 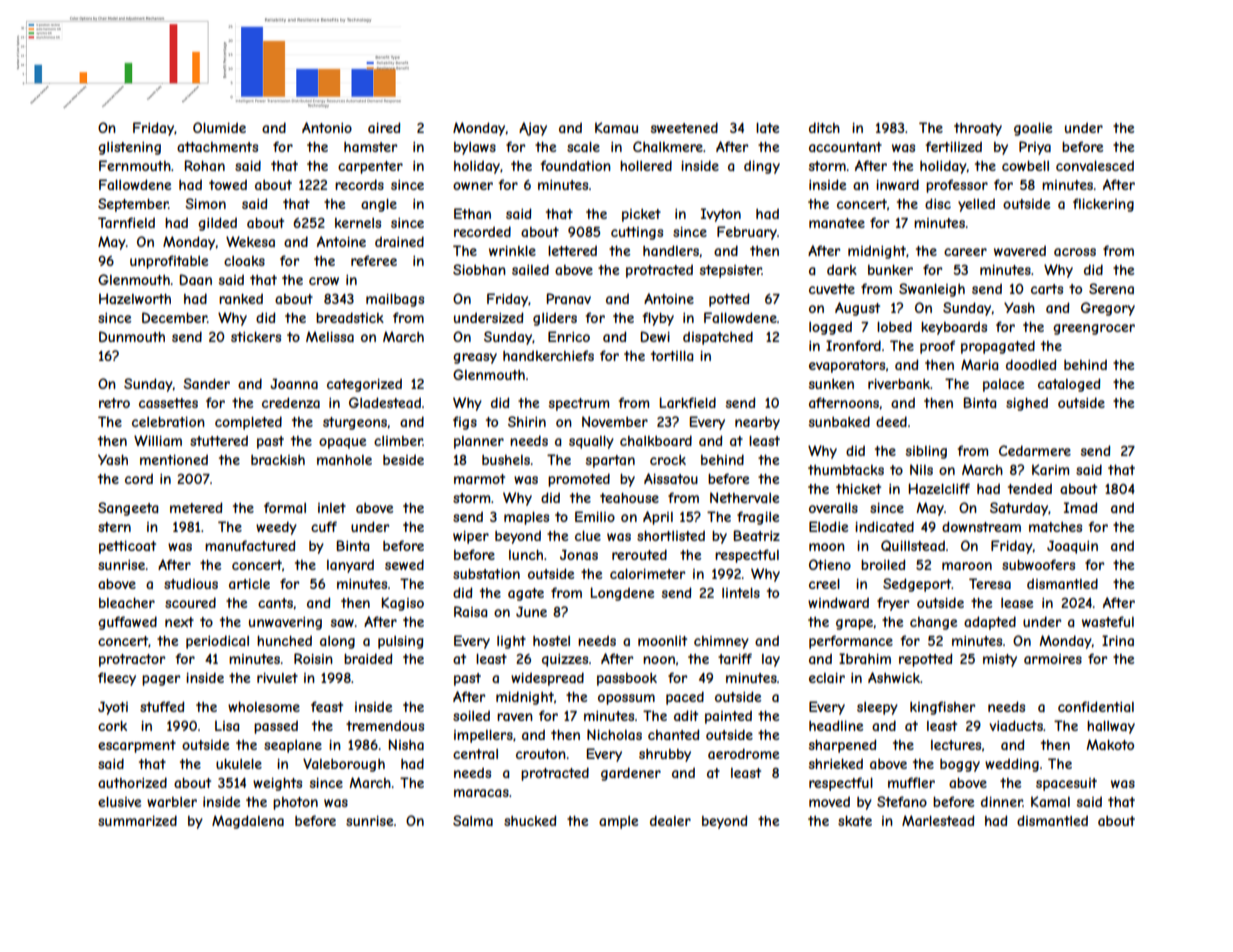 What do you see at coordinates (132, 336) in the page?
I see `Dunmouth` at bounding box center [132, 336].
